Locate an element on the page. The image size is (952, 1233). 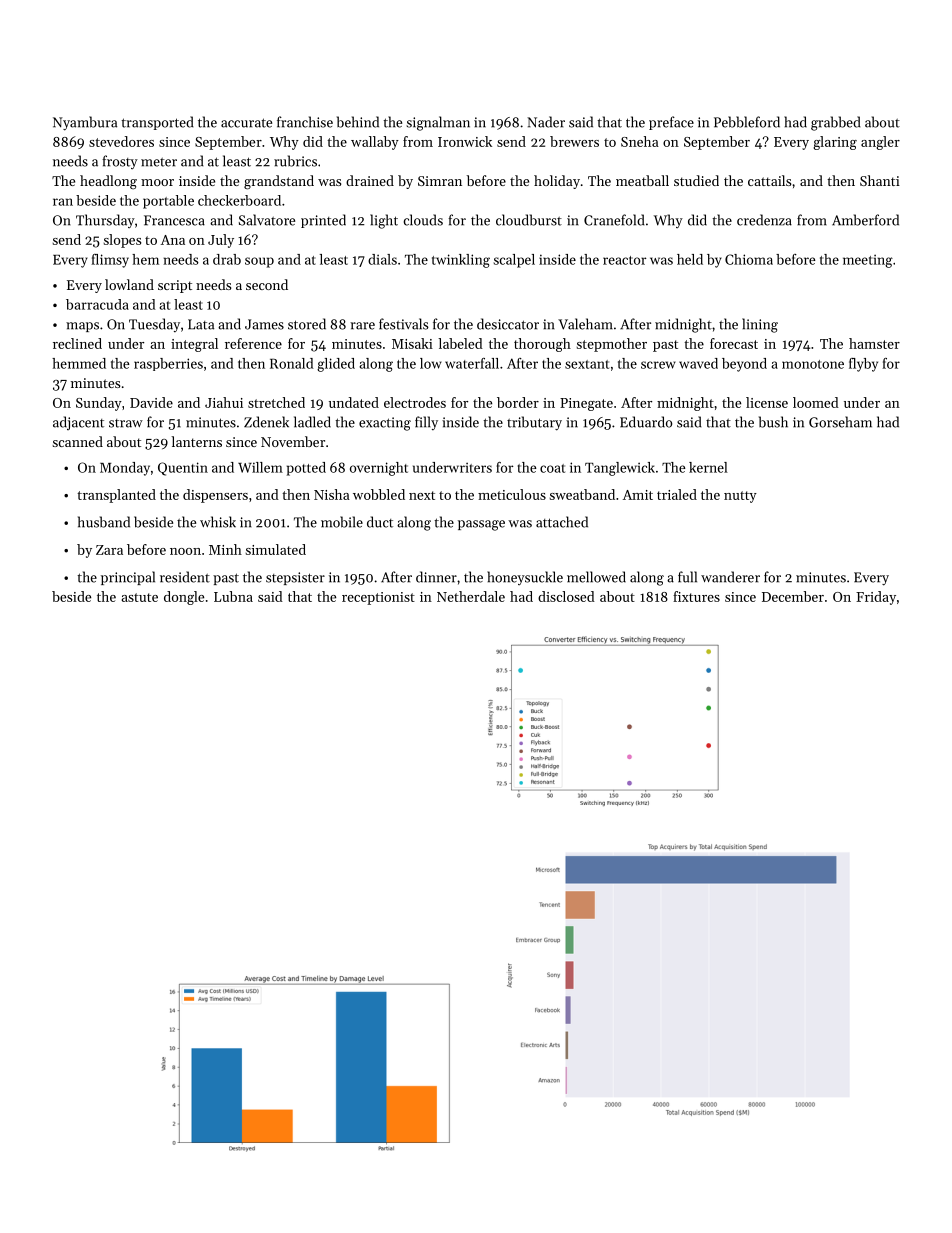
frosty is located at coordinates (120, 162).
